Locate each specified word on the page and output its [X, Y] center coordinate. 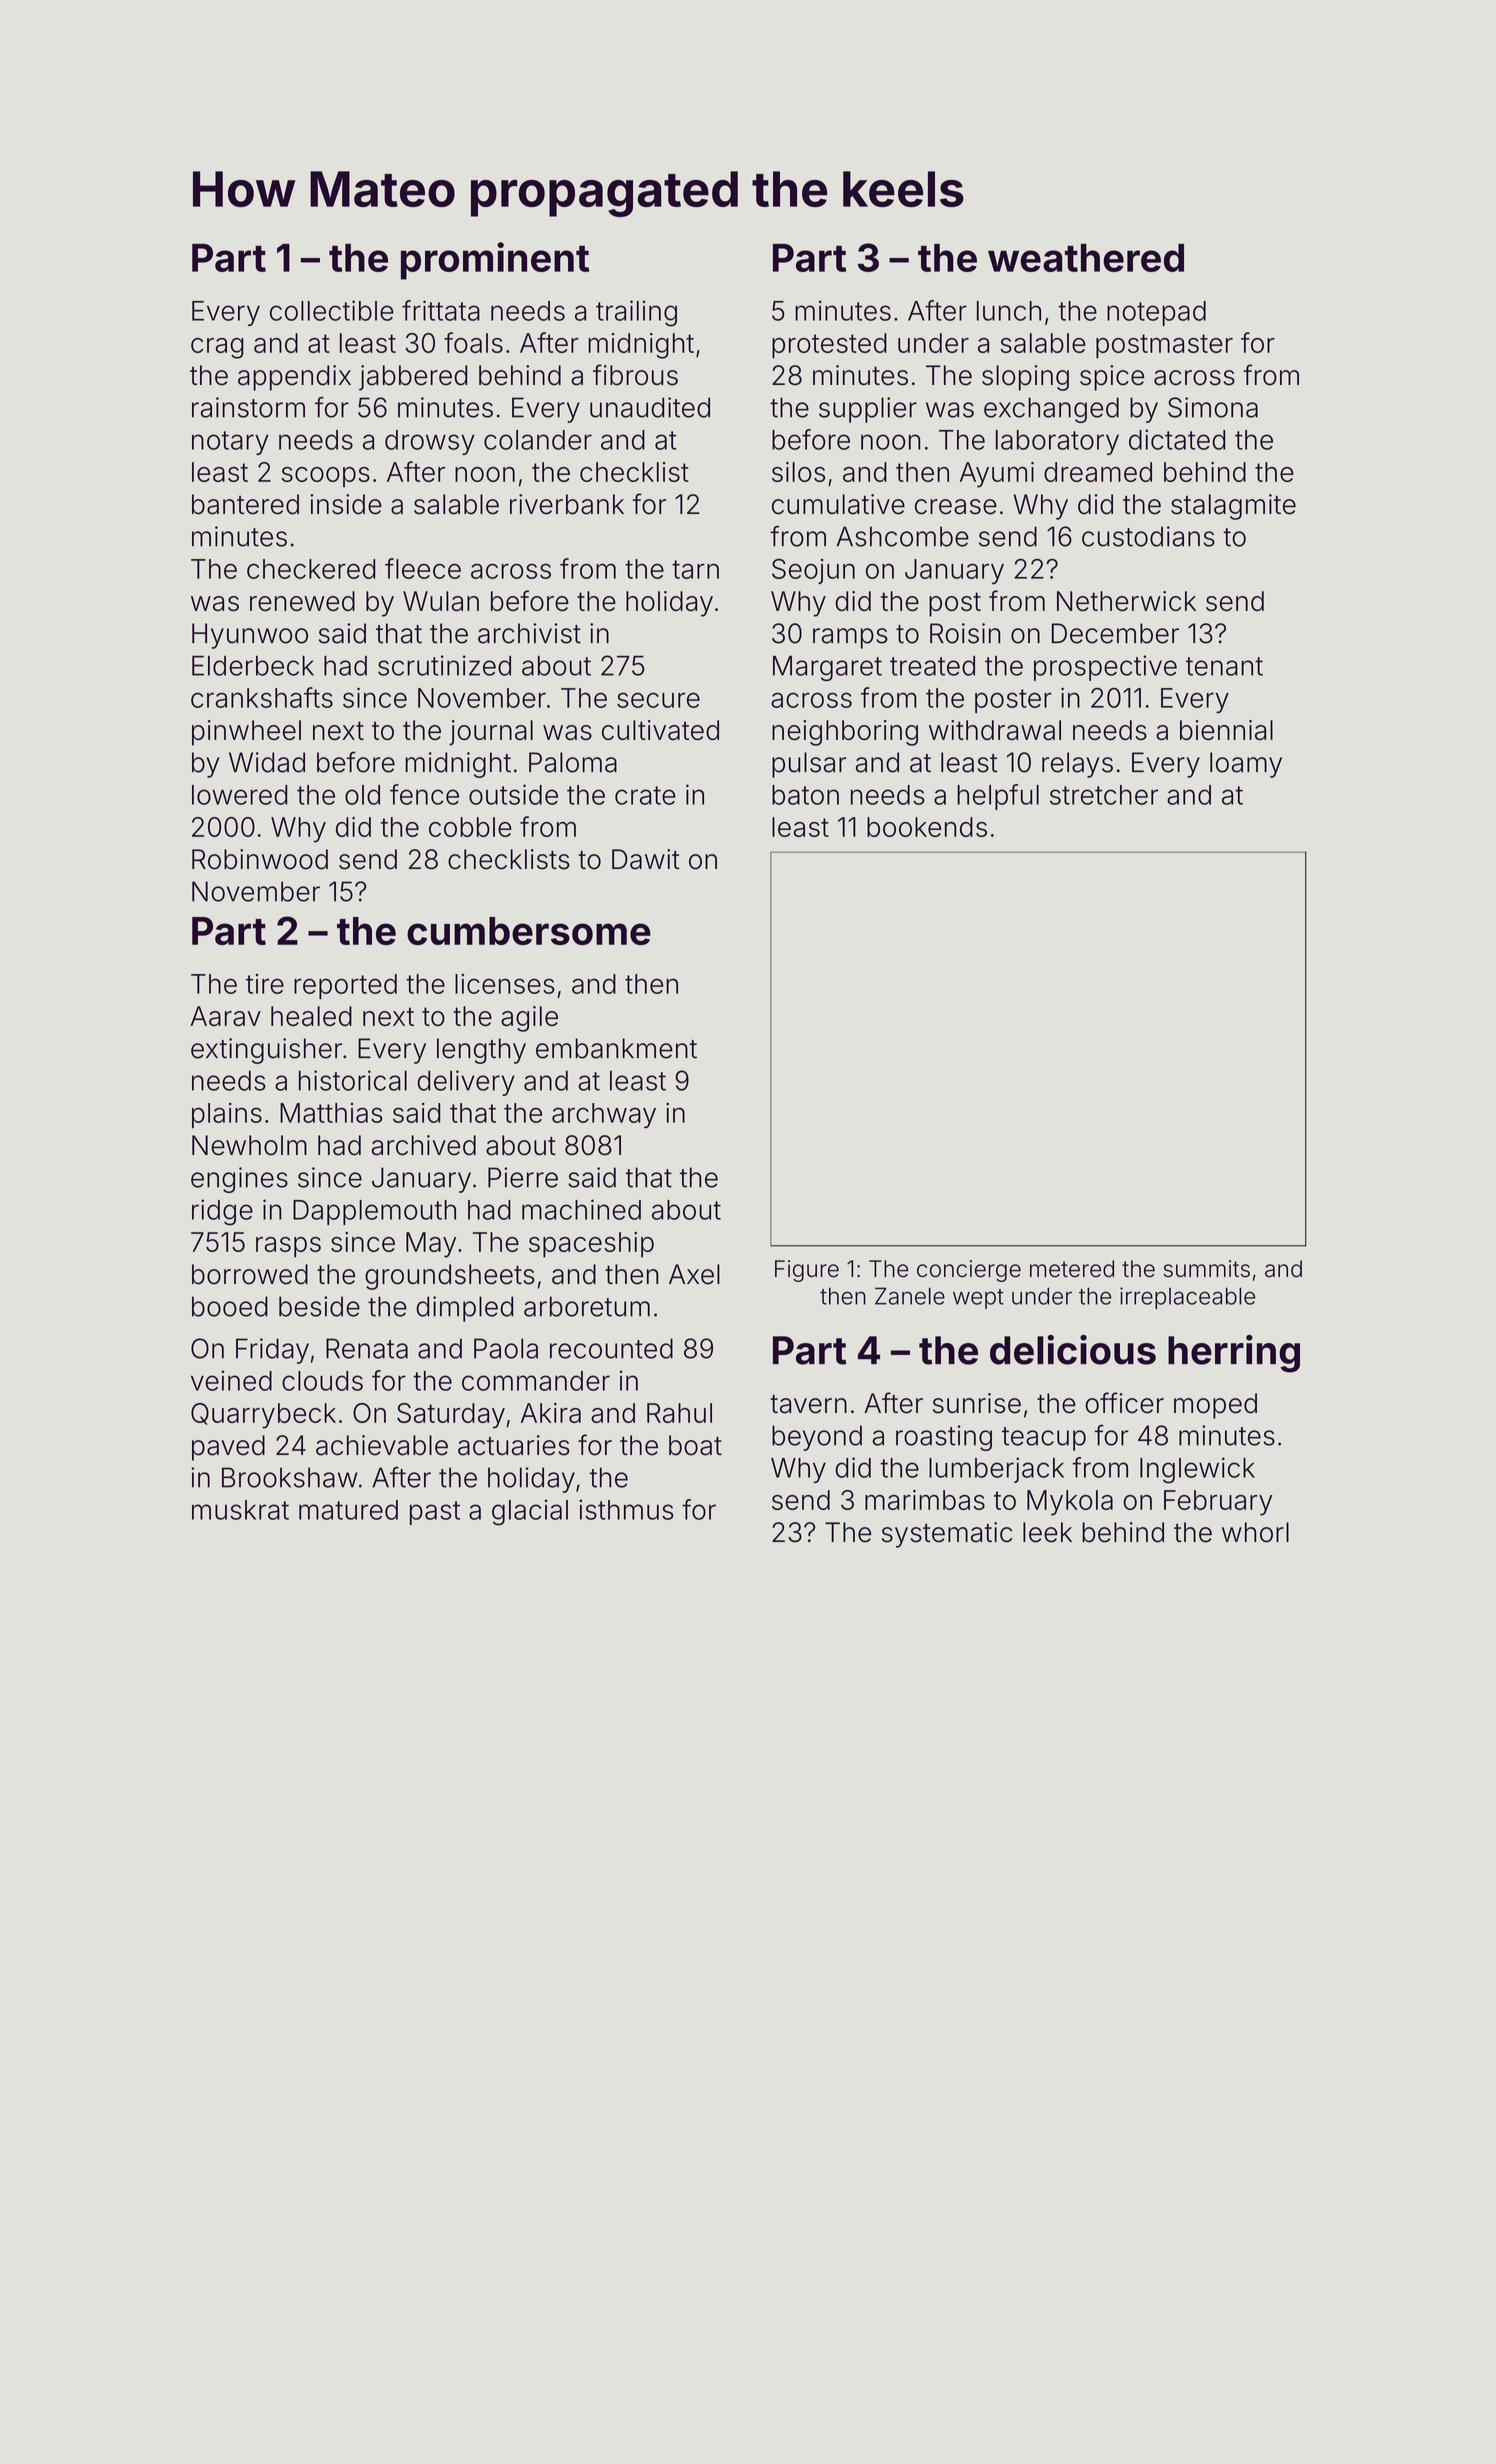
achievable [382, 1445]
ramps [850, 638]
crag [217, 348]
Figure [807, 1271]
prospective [1105, 668]
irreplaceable [1187, 1298]
